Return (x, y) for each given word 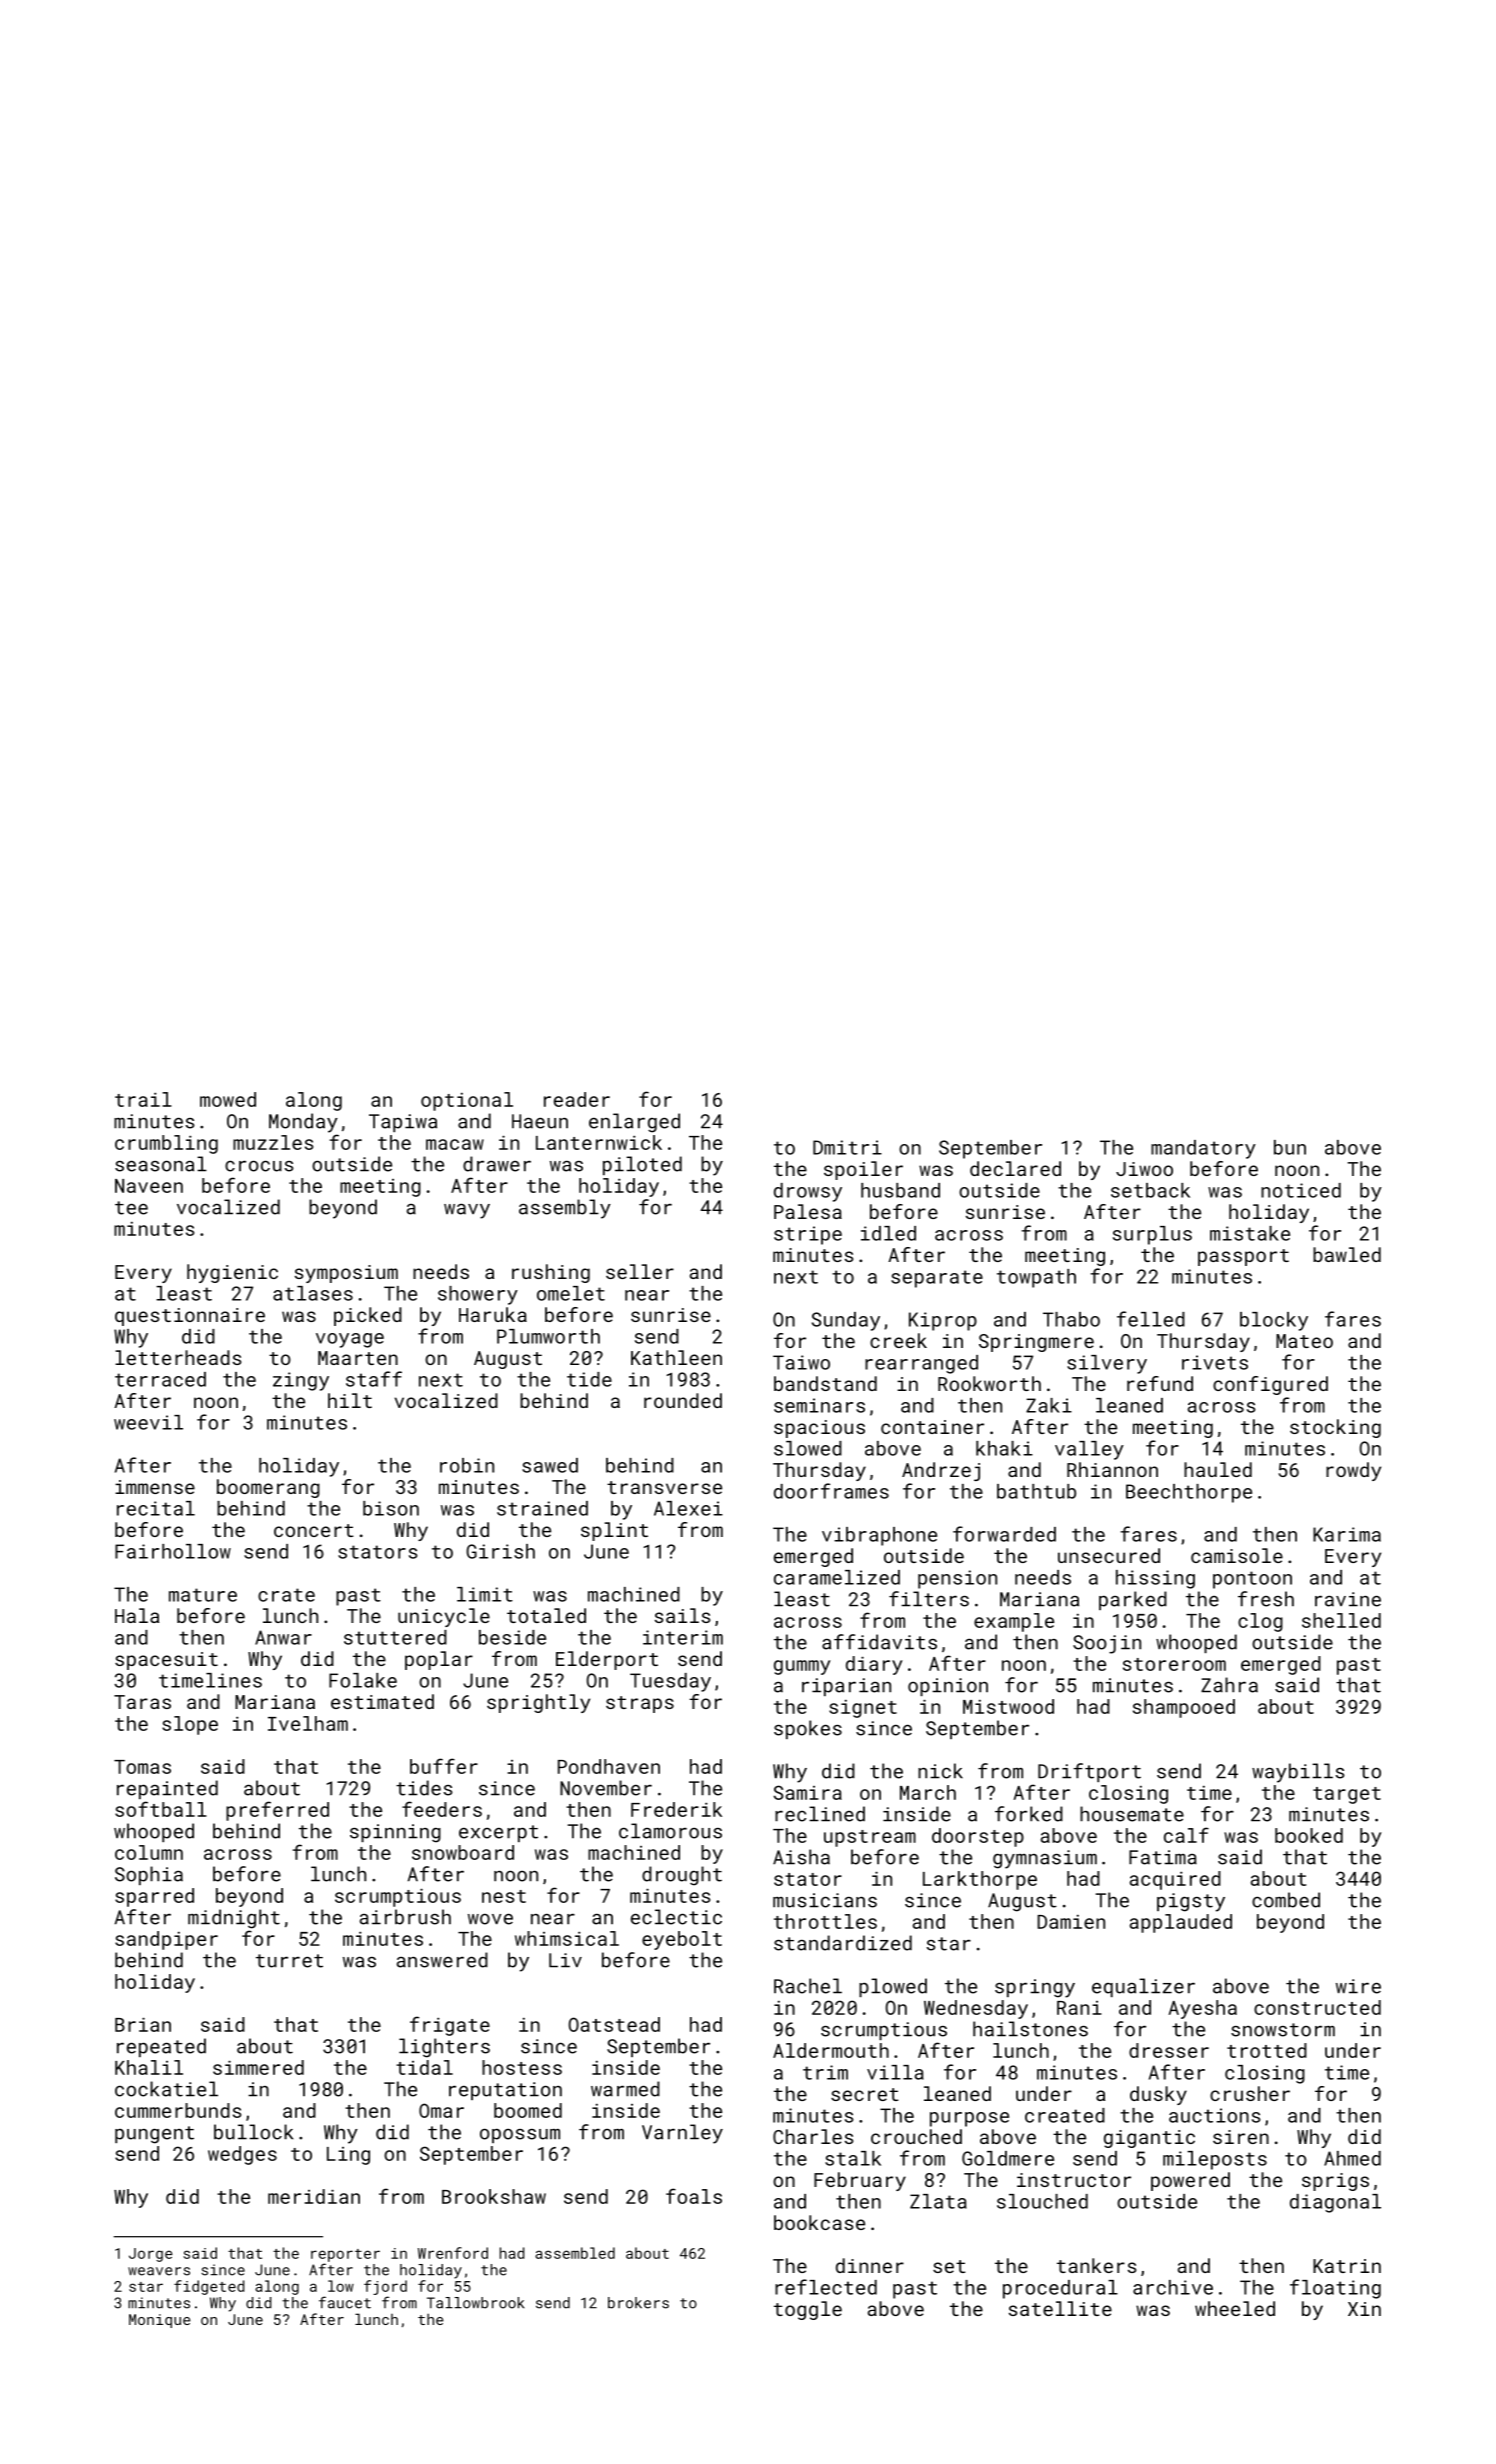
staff (374, 1379)
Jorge (151, 2255)
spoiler (863, 1170)
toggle (808, 2310)
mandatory (1203, 1149)
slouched (1042, 2201)
